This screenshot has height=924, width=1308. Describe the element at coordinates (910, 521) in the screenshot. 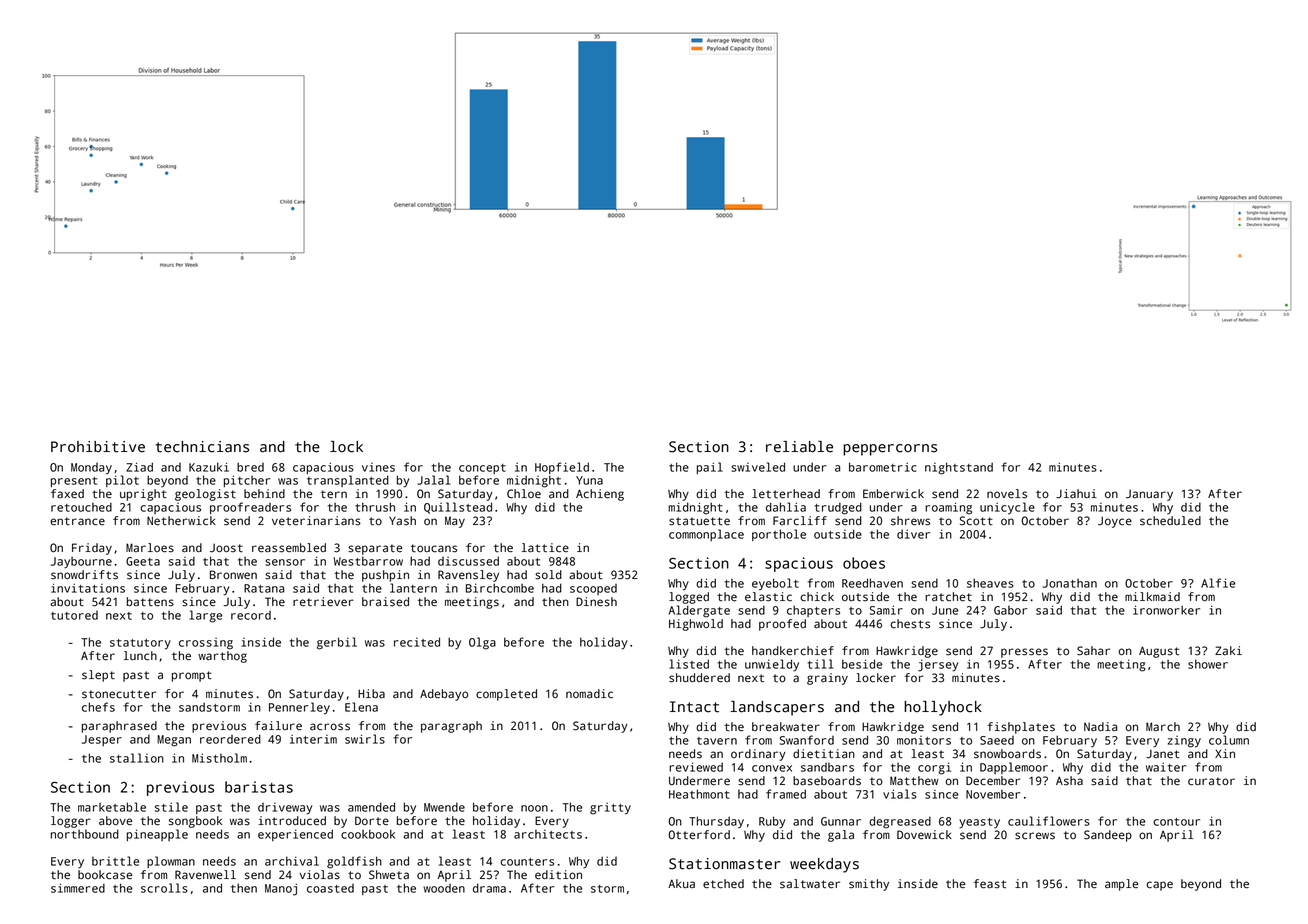

I see `shrews` at that location.
